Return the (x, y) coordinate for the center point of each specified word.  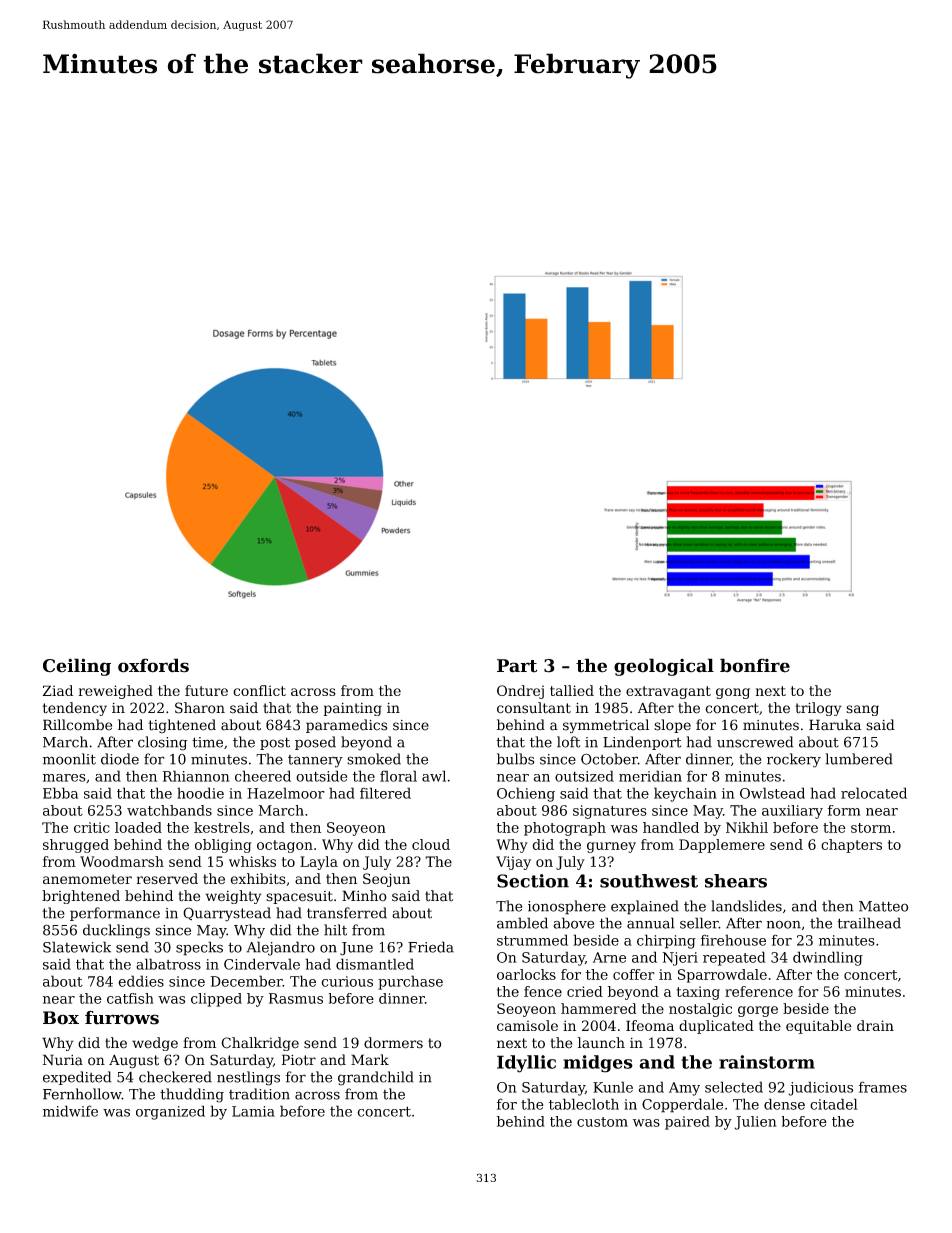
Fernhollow (82, 1094)
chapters (851, 846)
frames (883, 1087)
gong (733, 693)
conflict (259, 690)
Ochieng (526, 794)
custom (602, 1122)
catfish (130, 998)
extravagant (668, 692)
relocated (874, 793)
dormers (393, 1043)
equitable (819, 1027)
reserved (167, 879)
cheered (263, 776)
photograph (565, 829)
